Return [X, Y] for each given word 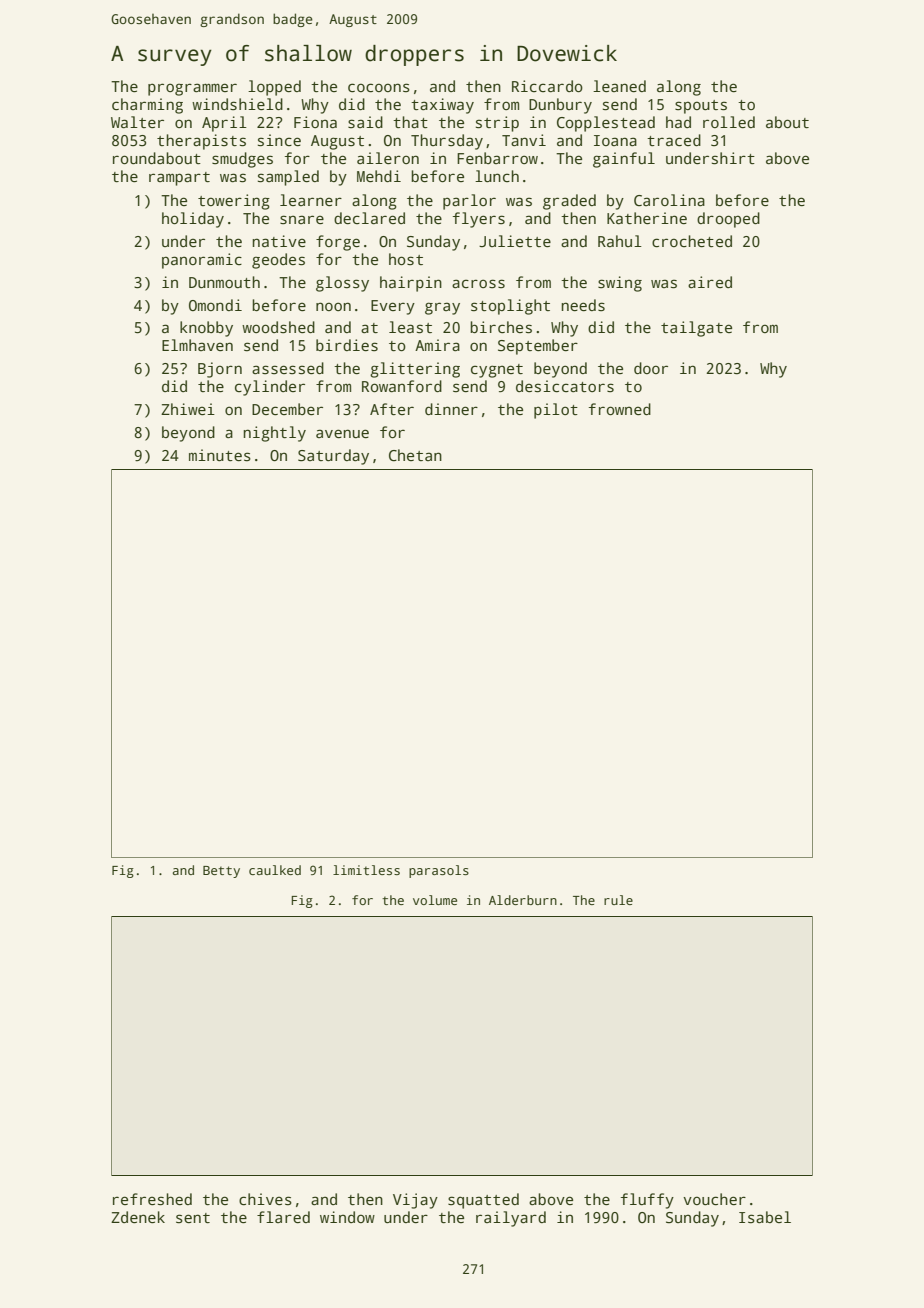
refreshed [152, 1199]
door [651, 368]
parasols [439, 871]
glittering [415, 370]
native [279, 241]
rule [618, 900]
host [406, 259]
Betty [221, 872]
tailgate [696, 329]
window [347, 1217]
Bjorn [220, 370]
